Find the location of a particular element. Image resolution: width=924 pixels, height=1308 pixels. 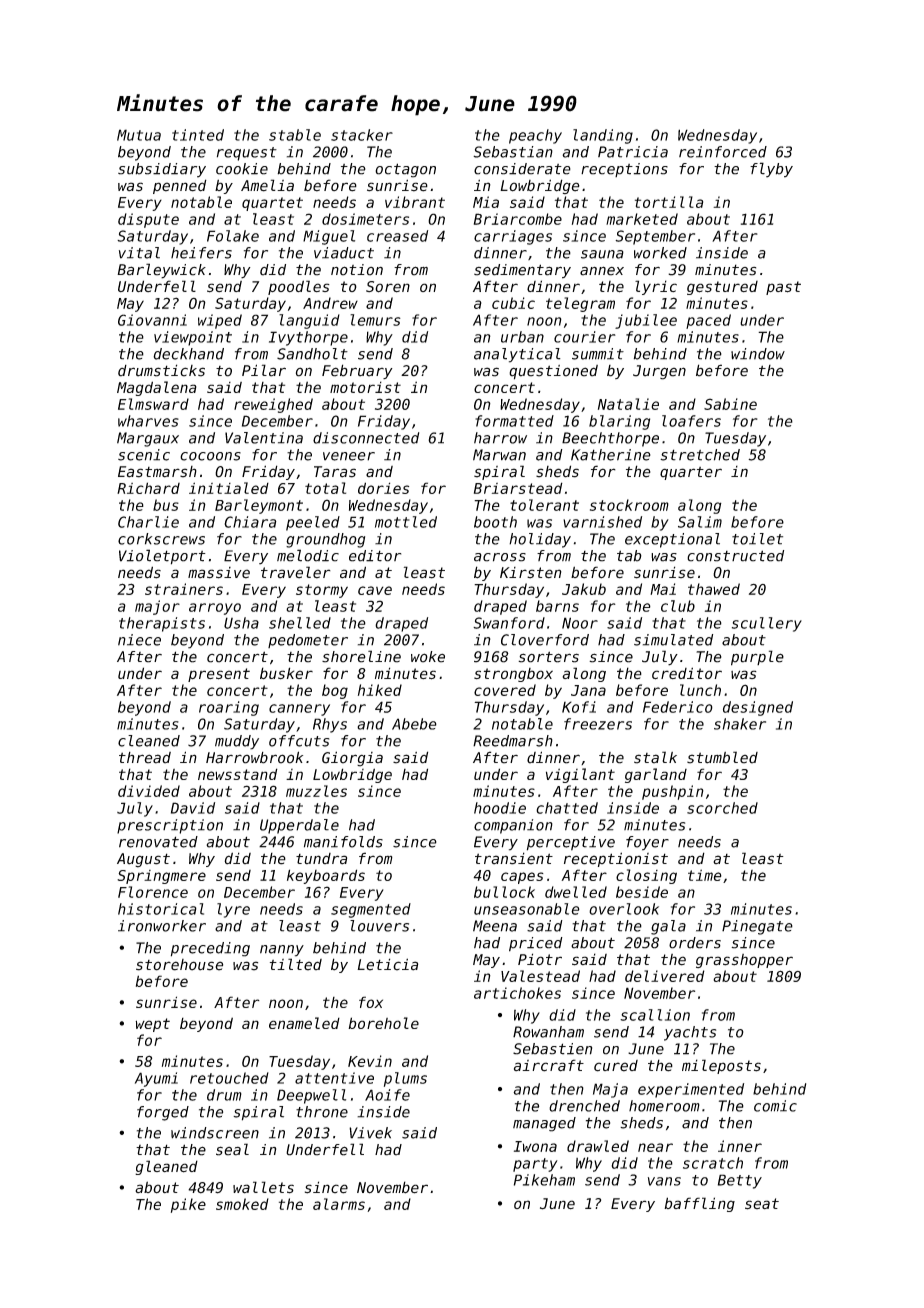

Mia is located at coordinates (486, 202).
